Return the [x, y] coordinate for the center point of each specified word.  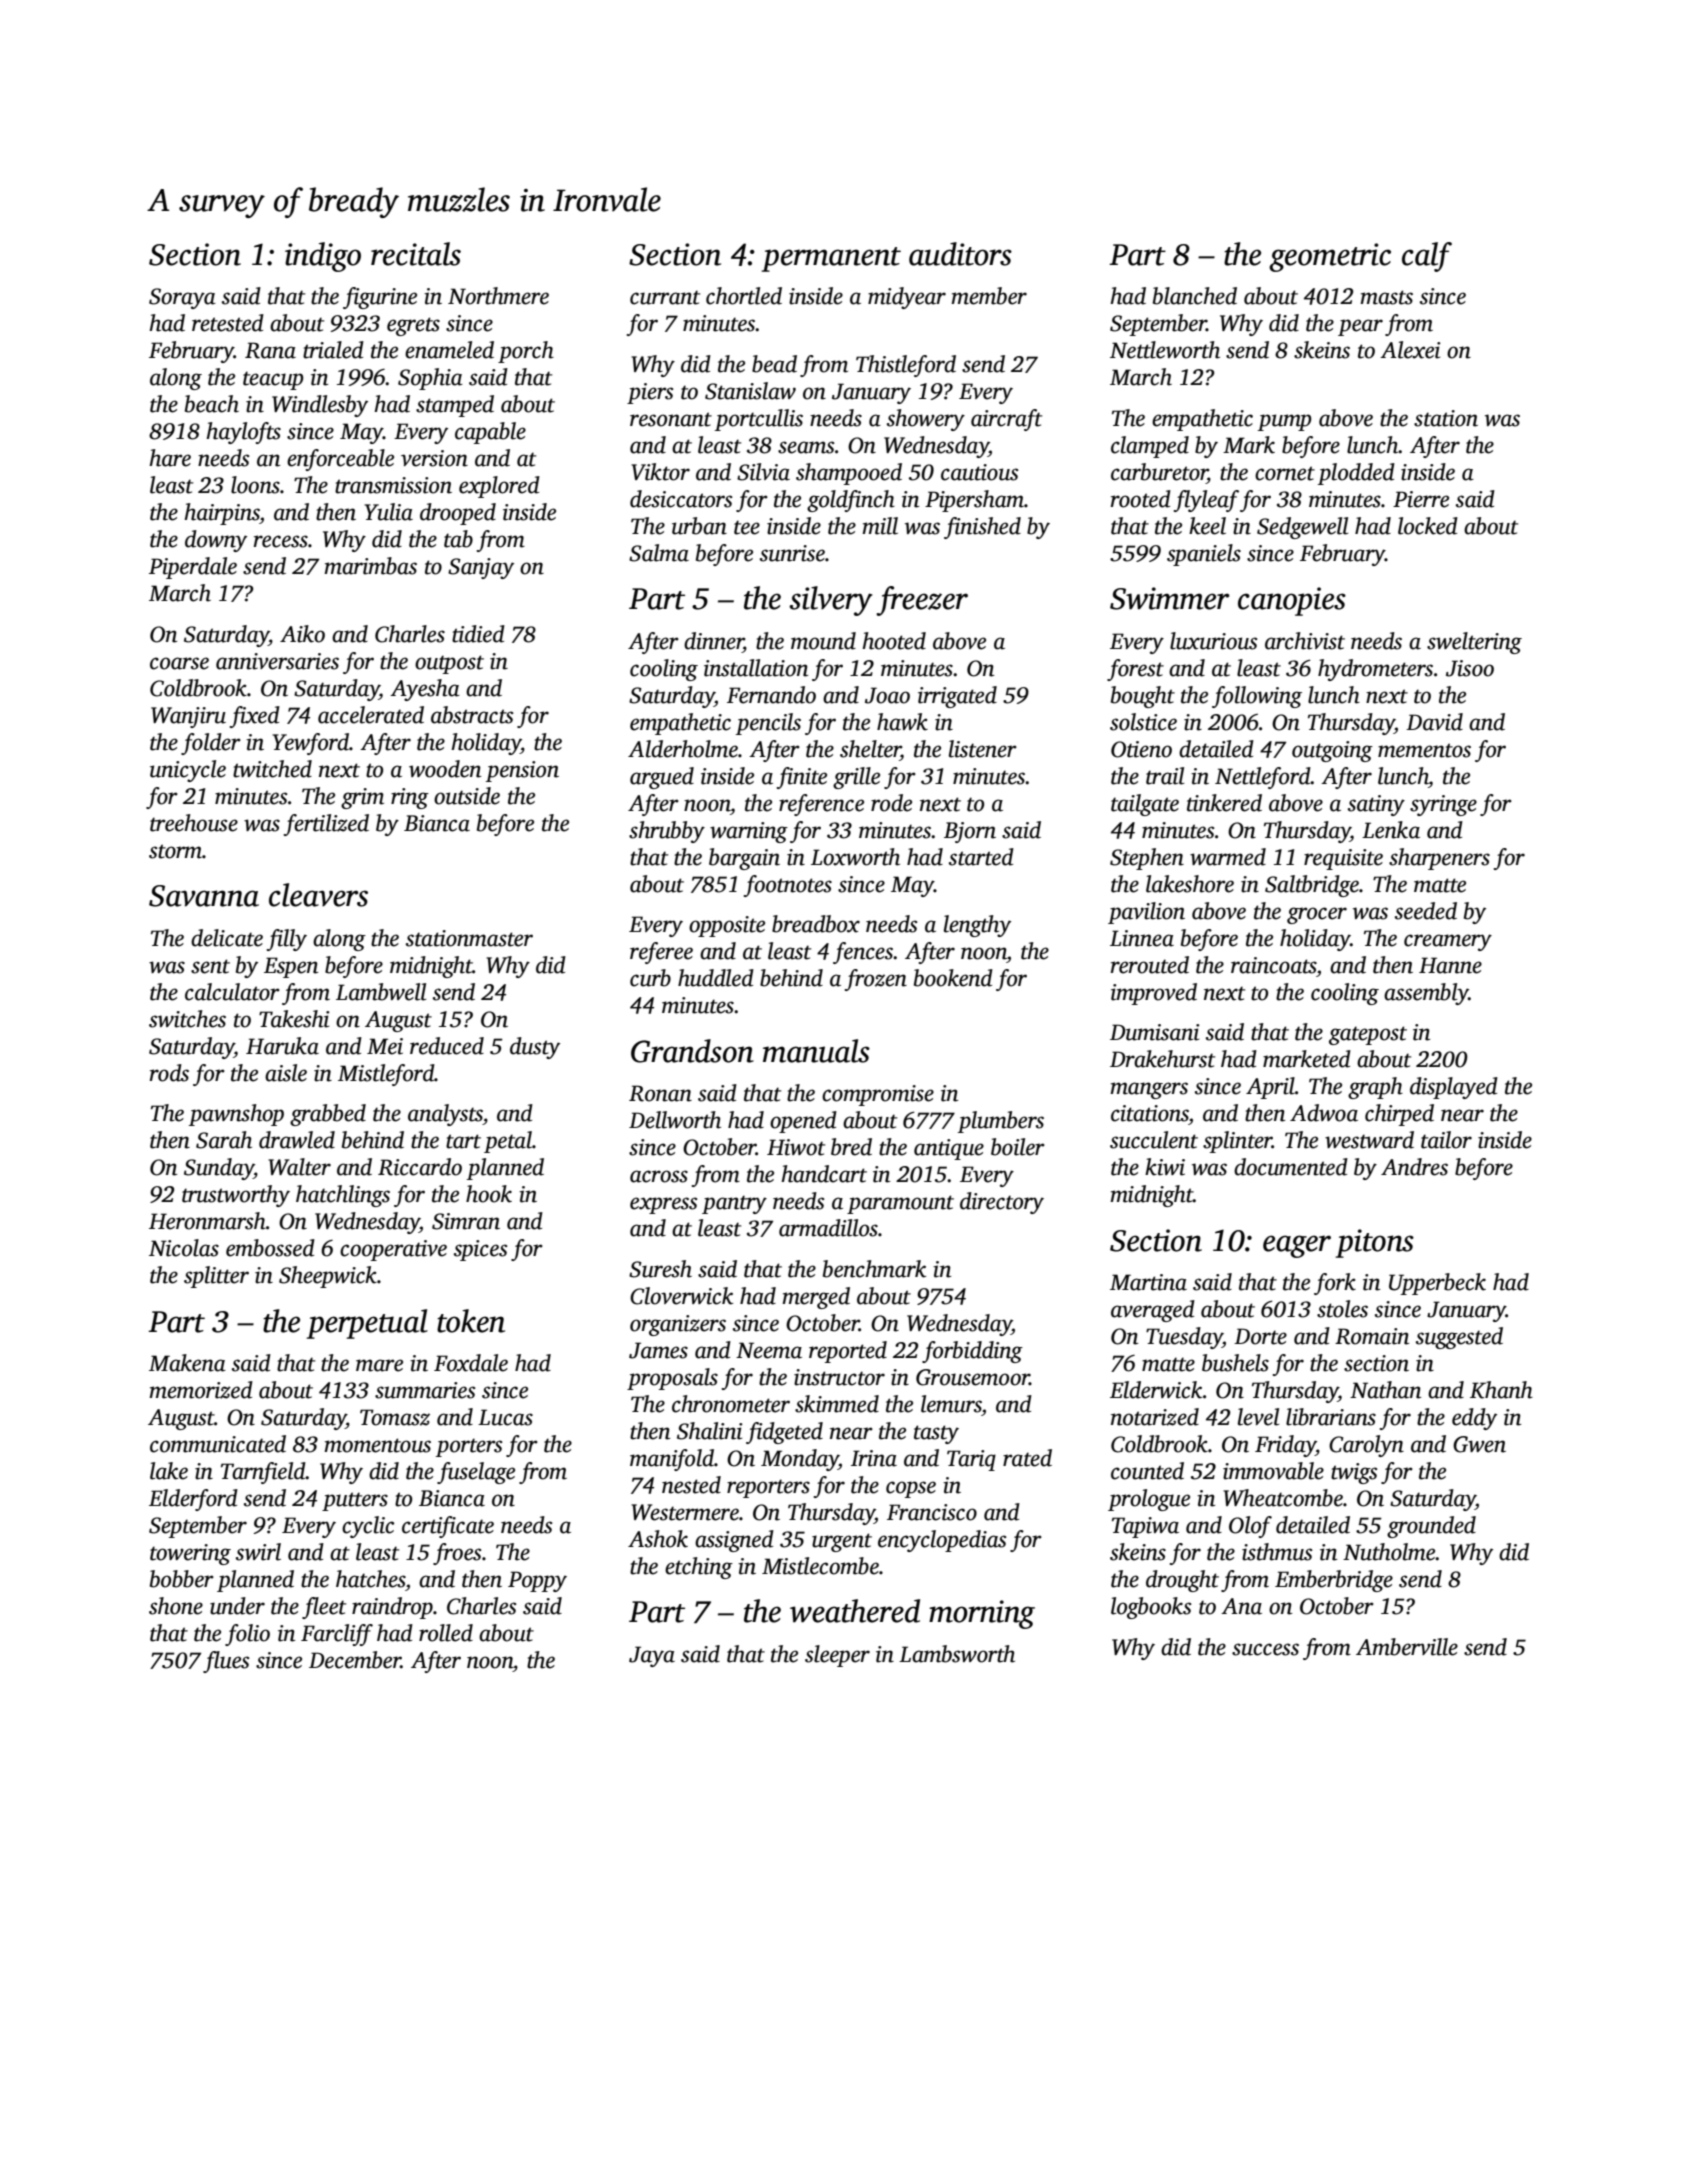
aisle [286, 1073]
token [471, 1321]
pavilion [1146, 913]
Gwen [1479, 1444]
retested [228, 323]
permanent [831, 259]
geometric [1330, 257]
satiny [1376, 805]
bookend [953, 978]
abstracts [472, 715]
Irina [874, 1458]
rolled [446, 1633]
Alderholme [683, 749]
